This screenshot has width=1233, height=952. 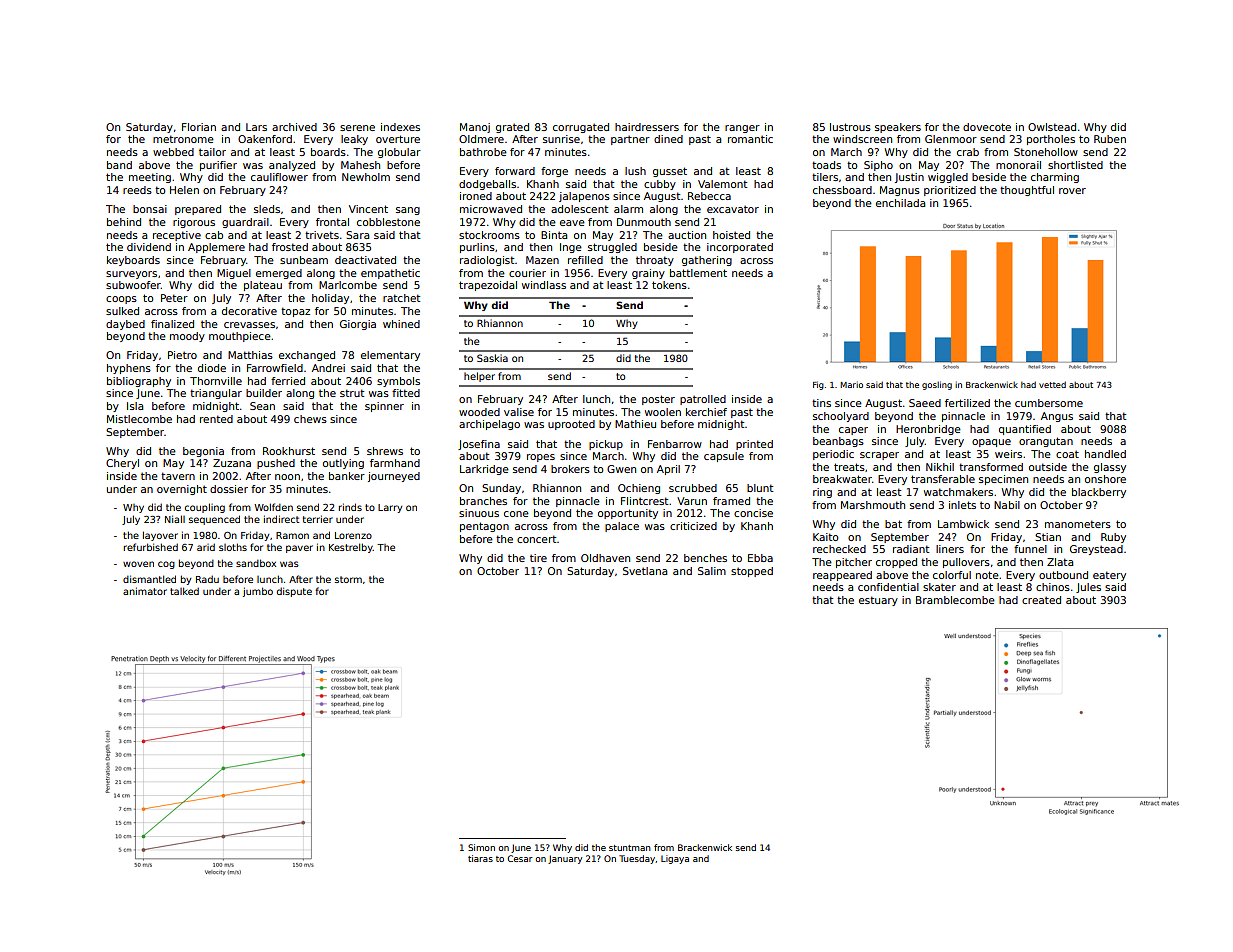 I want to click on eatery, so click(x=1109, y=576).
